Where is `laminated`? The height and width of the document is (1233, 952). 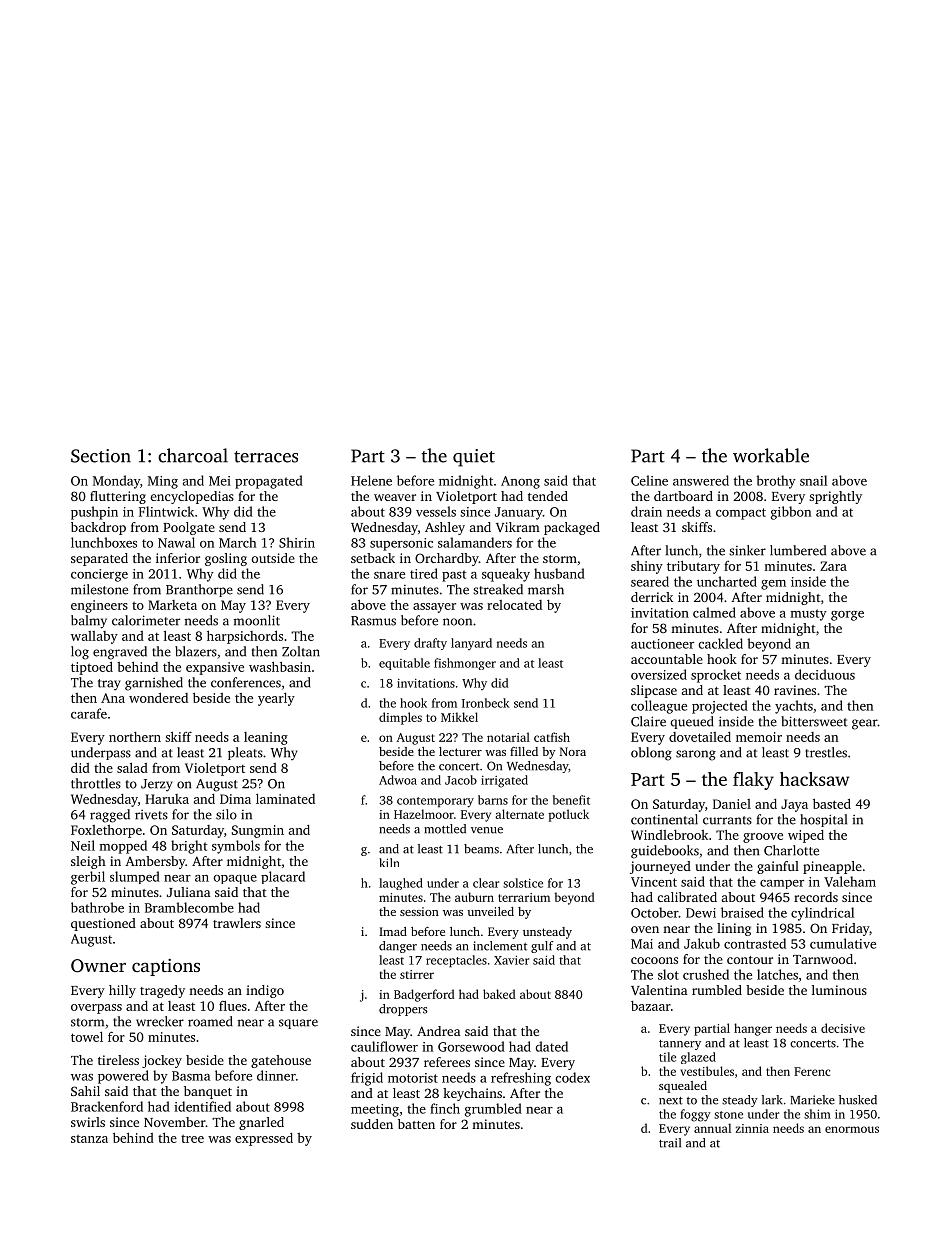
laminated is located at coordinates (285, 799).
